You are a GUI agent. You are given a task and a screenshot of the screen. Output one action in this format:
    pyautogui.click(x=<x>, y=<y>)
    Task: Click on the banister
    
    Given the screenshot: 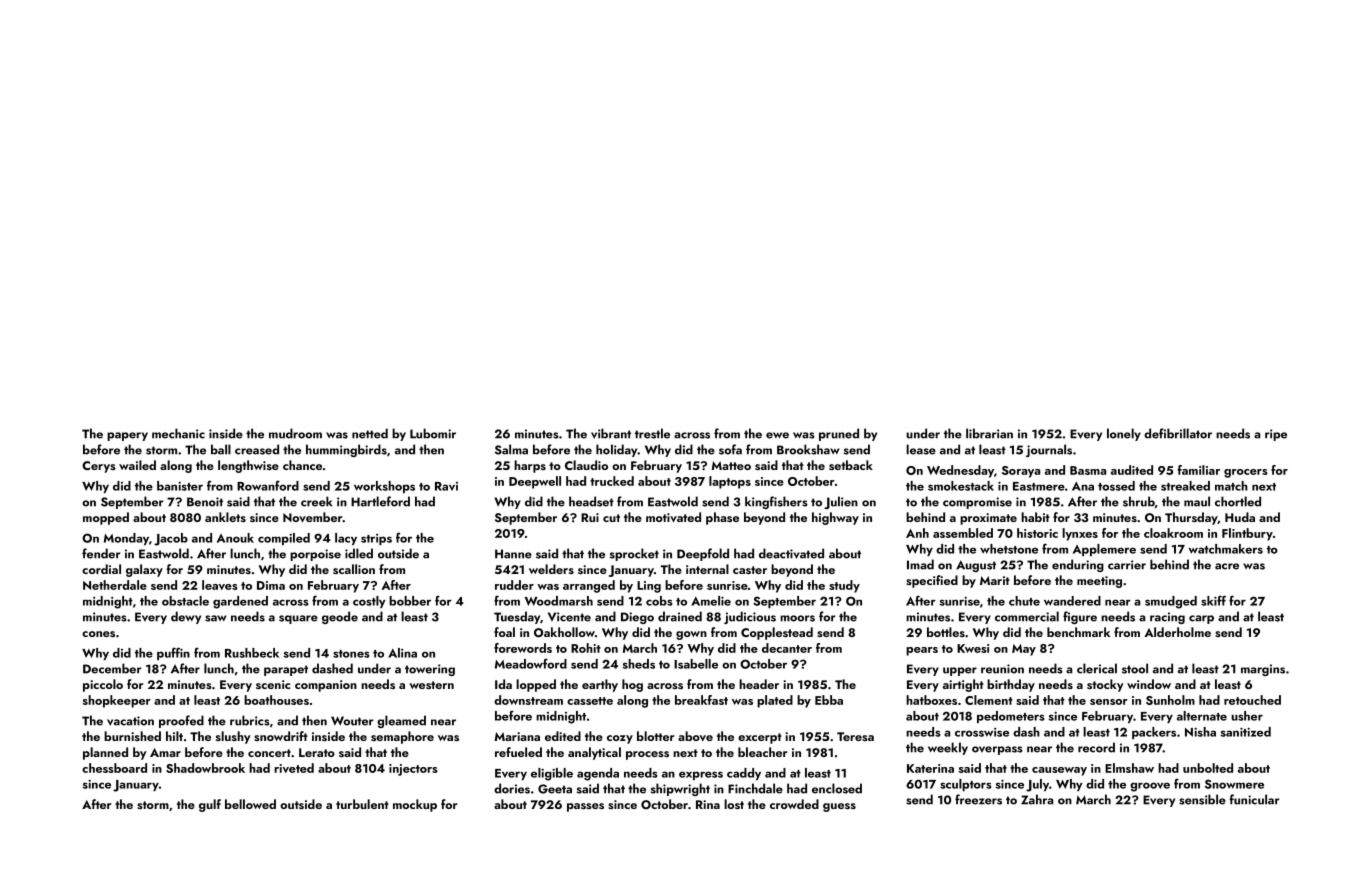 What is the action you would take?
    pyautogui.click(x=180, y=486)
